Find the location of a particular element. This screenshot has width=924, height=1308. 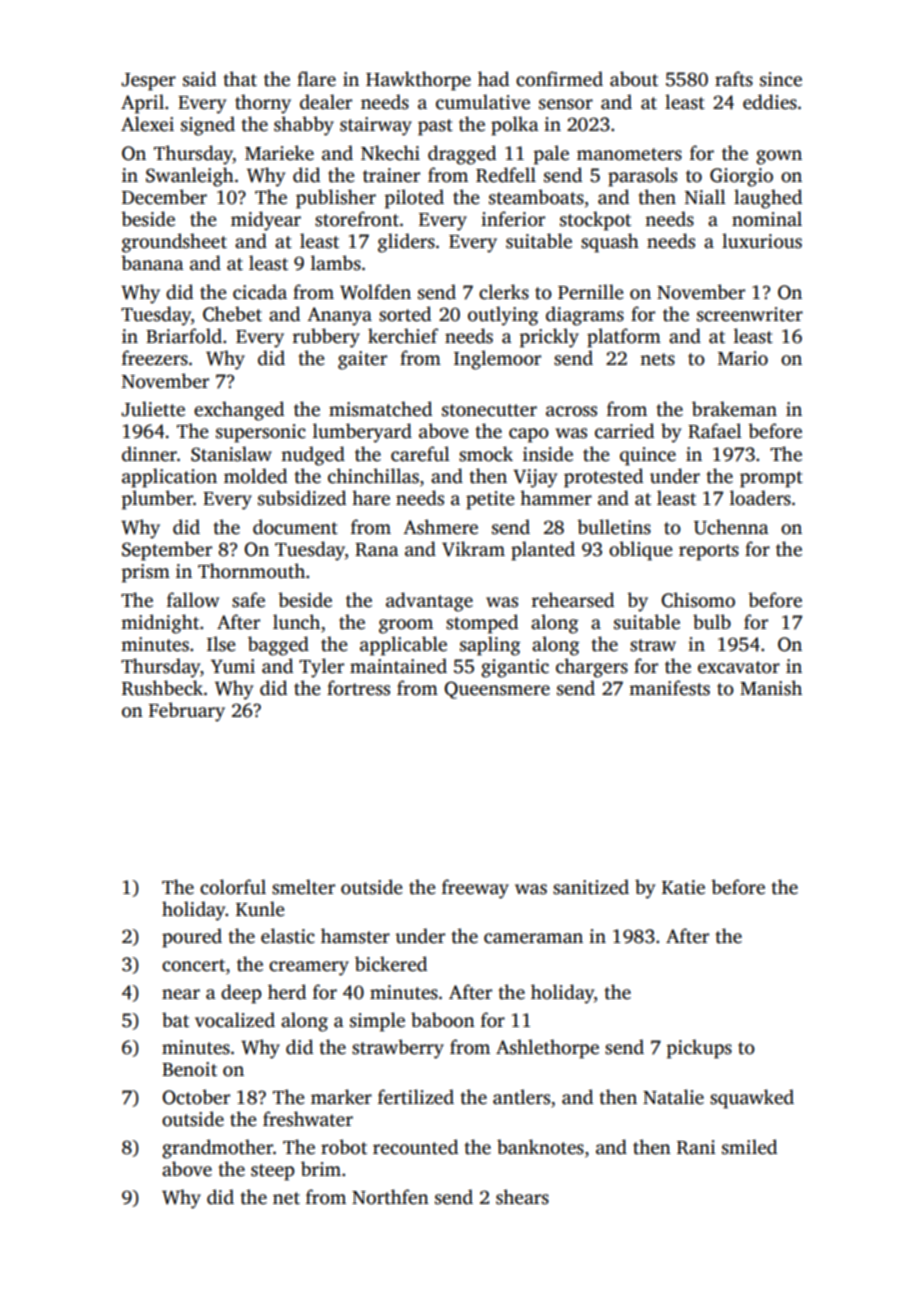

Hawkthorpe is located at coordinates (418, 81).
